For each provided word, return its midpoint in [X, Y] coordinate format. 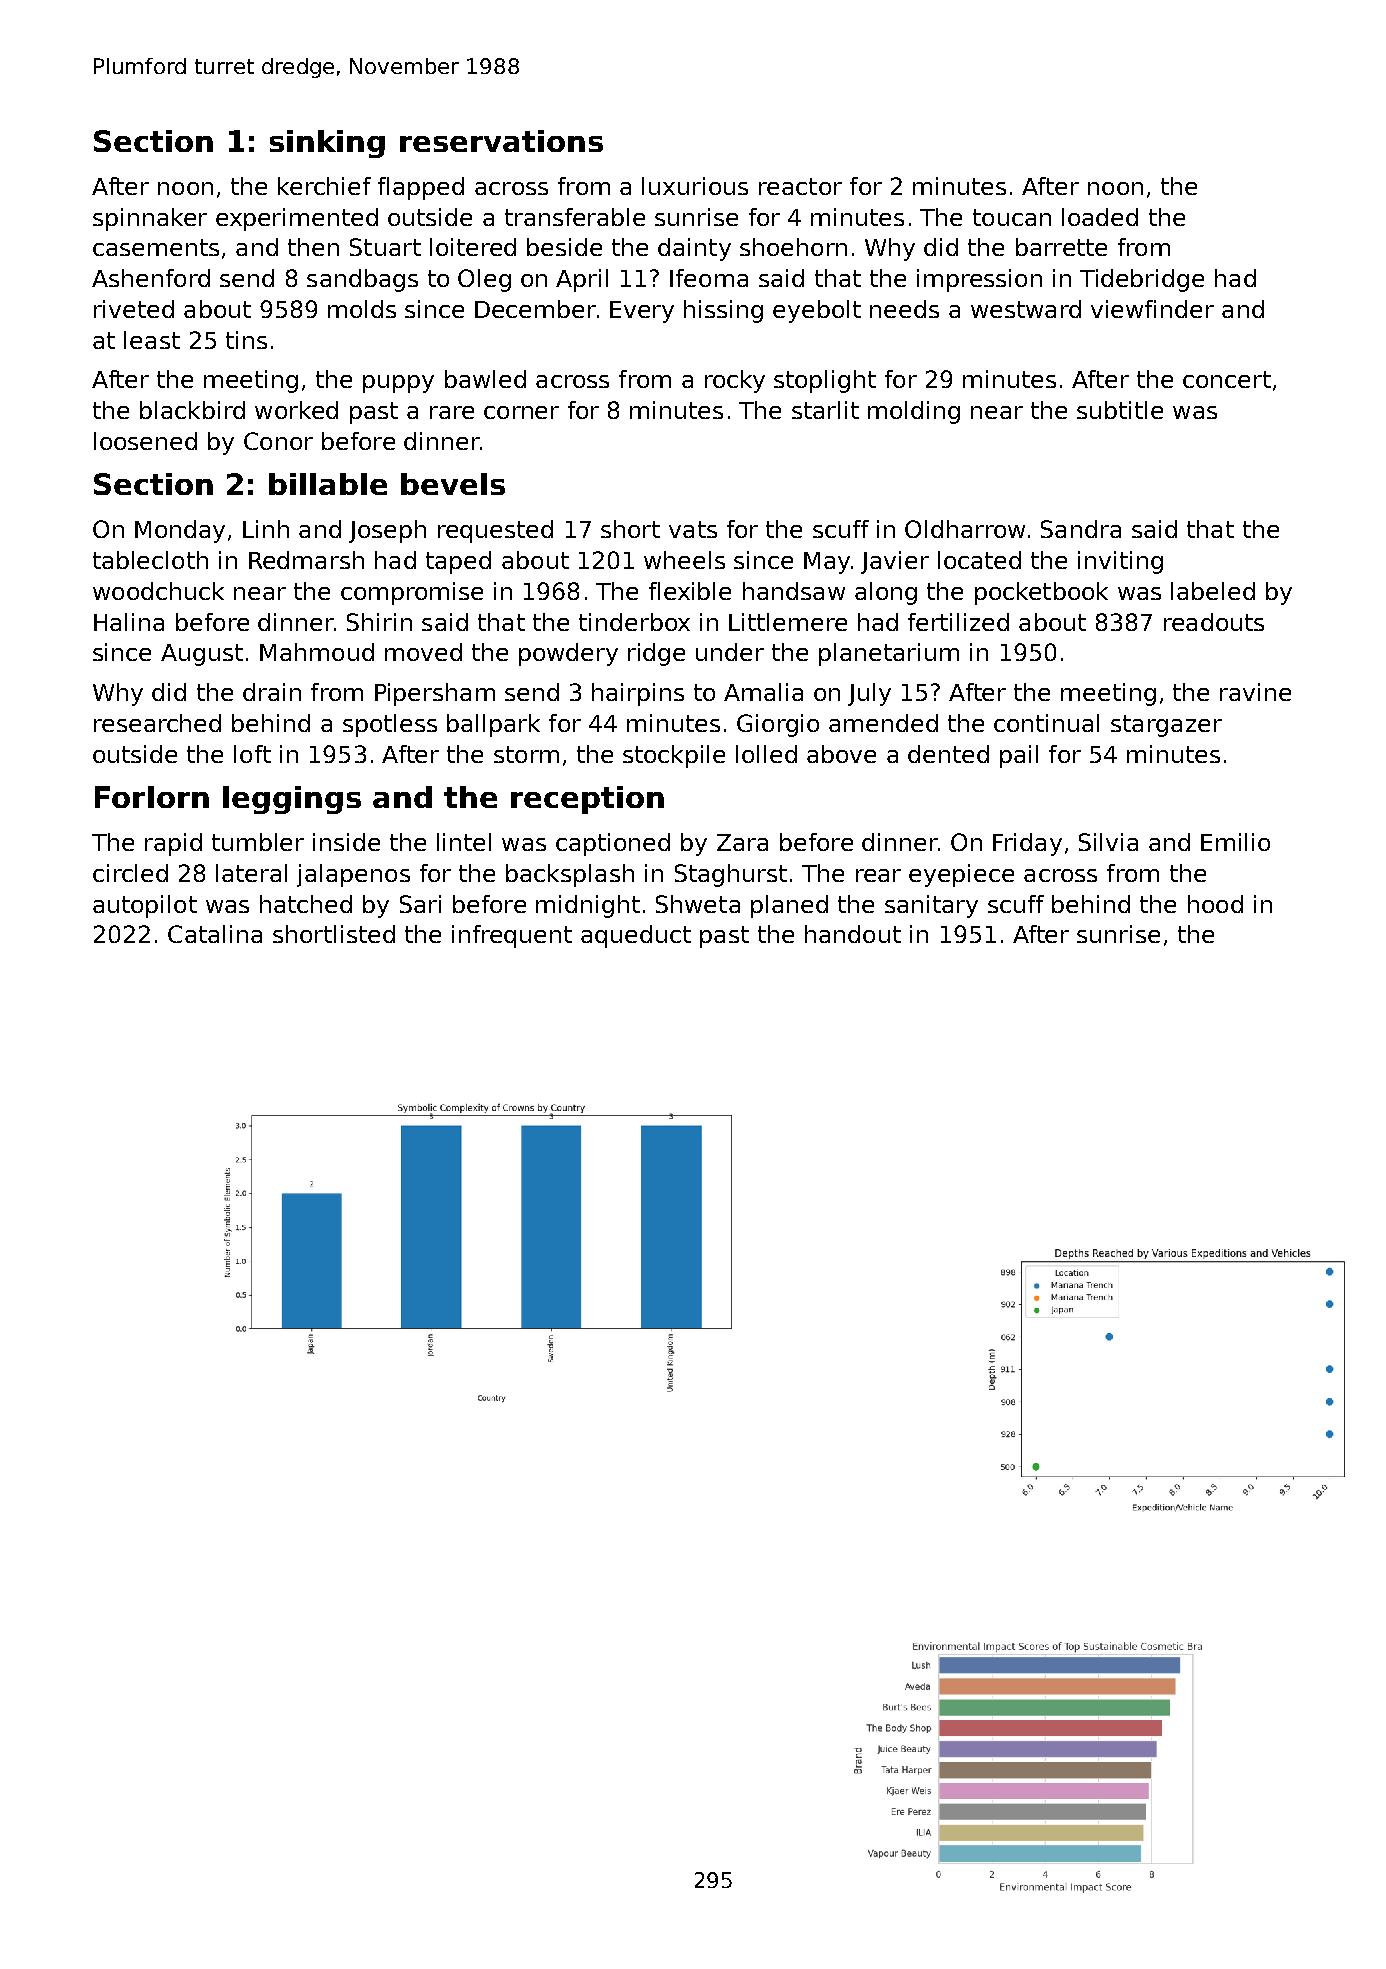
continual [1046, 723]
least [152, 340]
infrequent [512, 936]
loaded [1100, 217]
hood [1215, 904]
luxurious [695, 186]
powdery [568, 654]
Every [642, 312]
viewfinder [1152, 309]
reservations [501, 141]
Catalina [215, 934]
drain [272, 692]
